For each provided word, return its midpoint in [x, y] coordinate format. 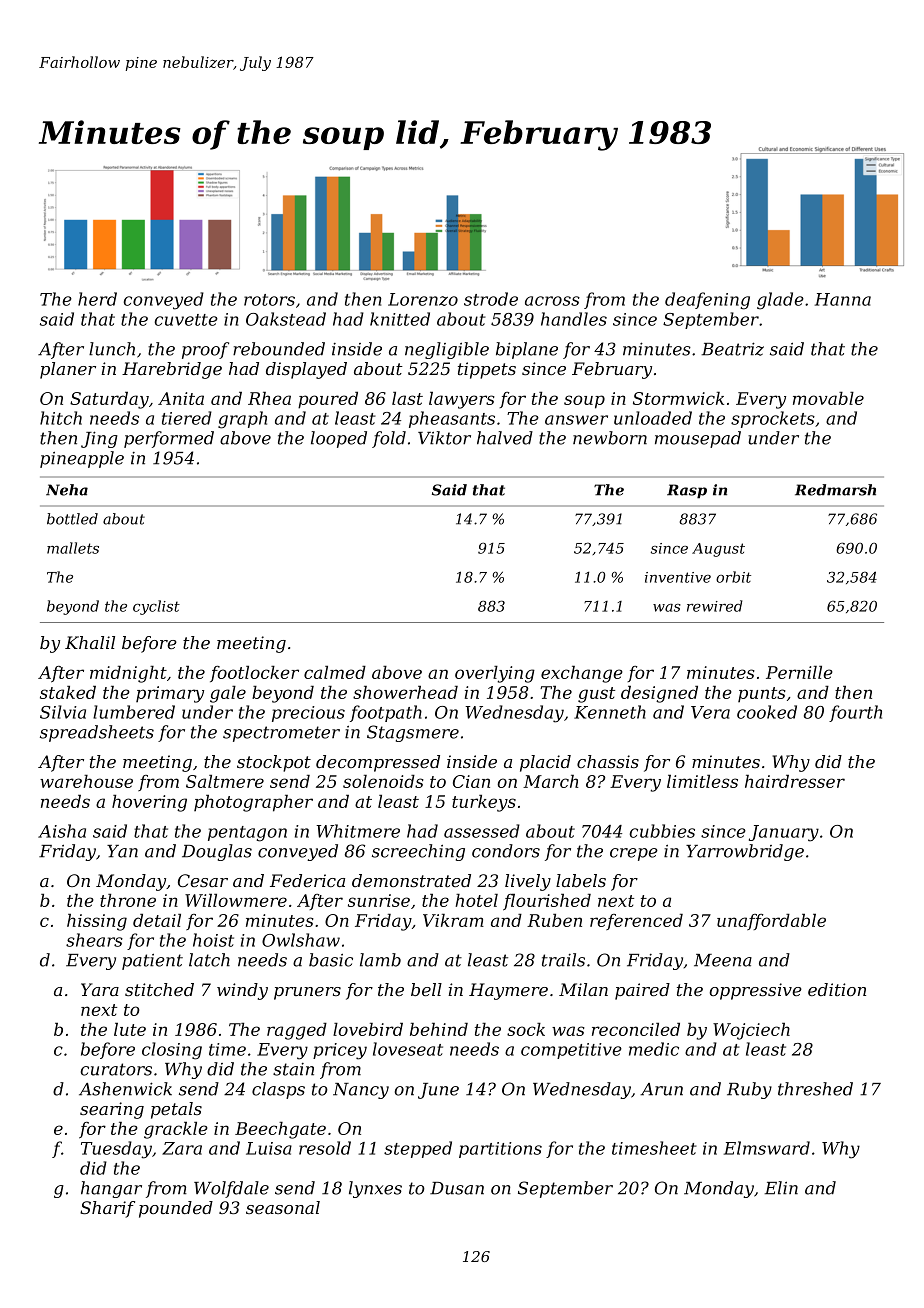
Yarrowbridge [745, 852]
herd [97, 299]
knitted [400, 319]
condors [506, 851]
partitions [500, 1150]
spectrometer [281, 734]
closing [172, 1051]
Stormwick [678, 398]
